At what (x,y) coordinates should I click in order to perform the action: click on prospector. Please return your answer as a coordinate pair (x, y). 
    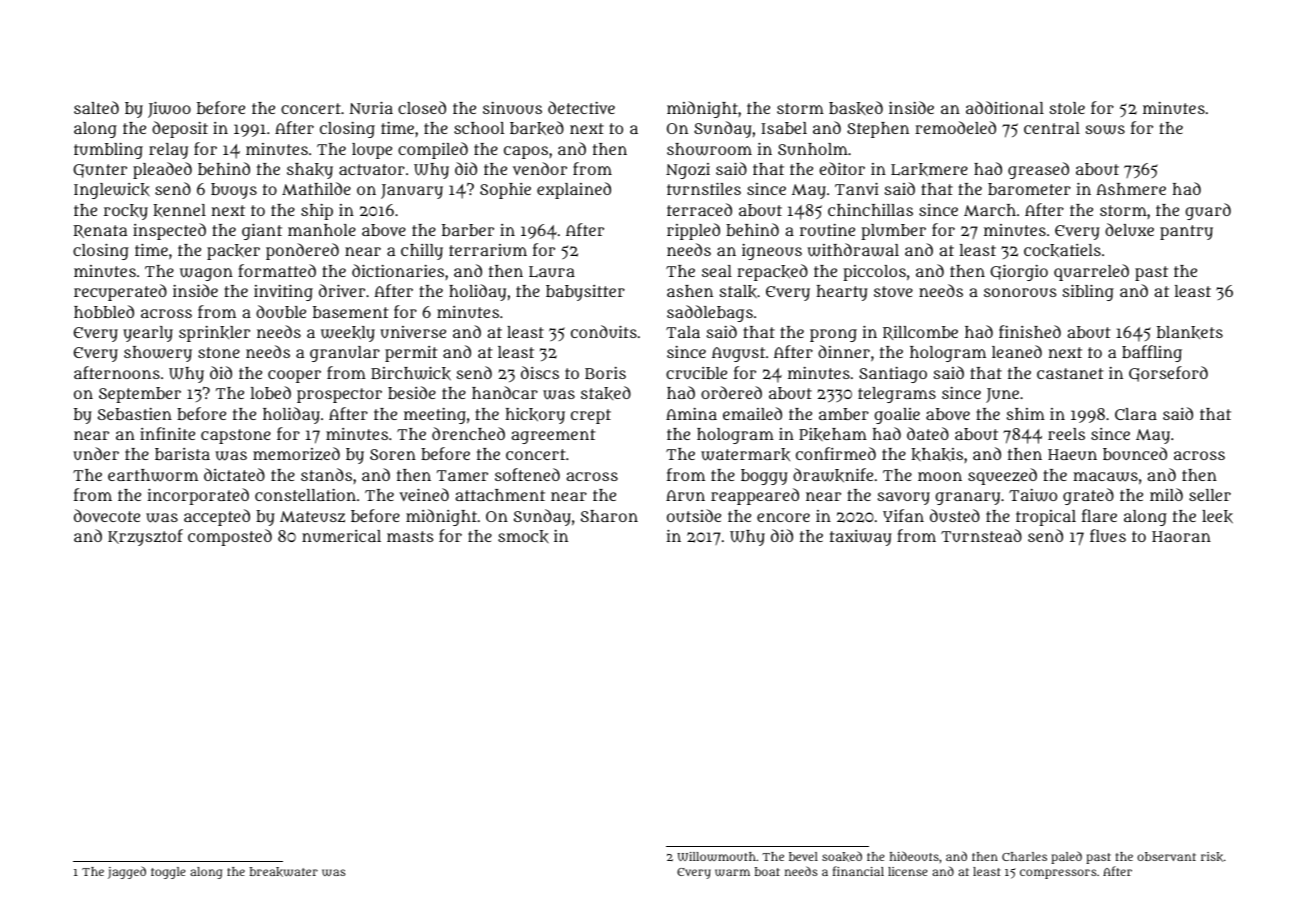
    Looking at the image, I should click on (339, 395).
